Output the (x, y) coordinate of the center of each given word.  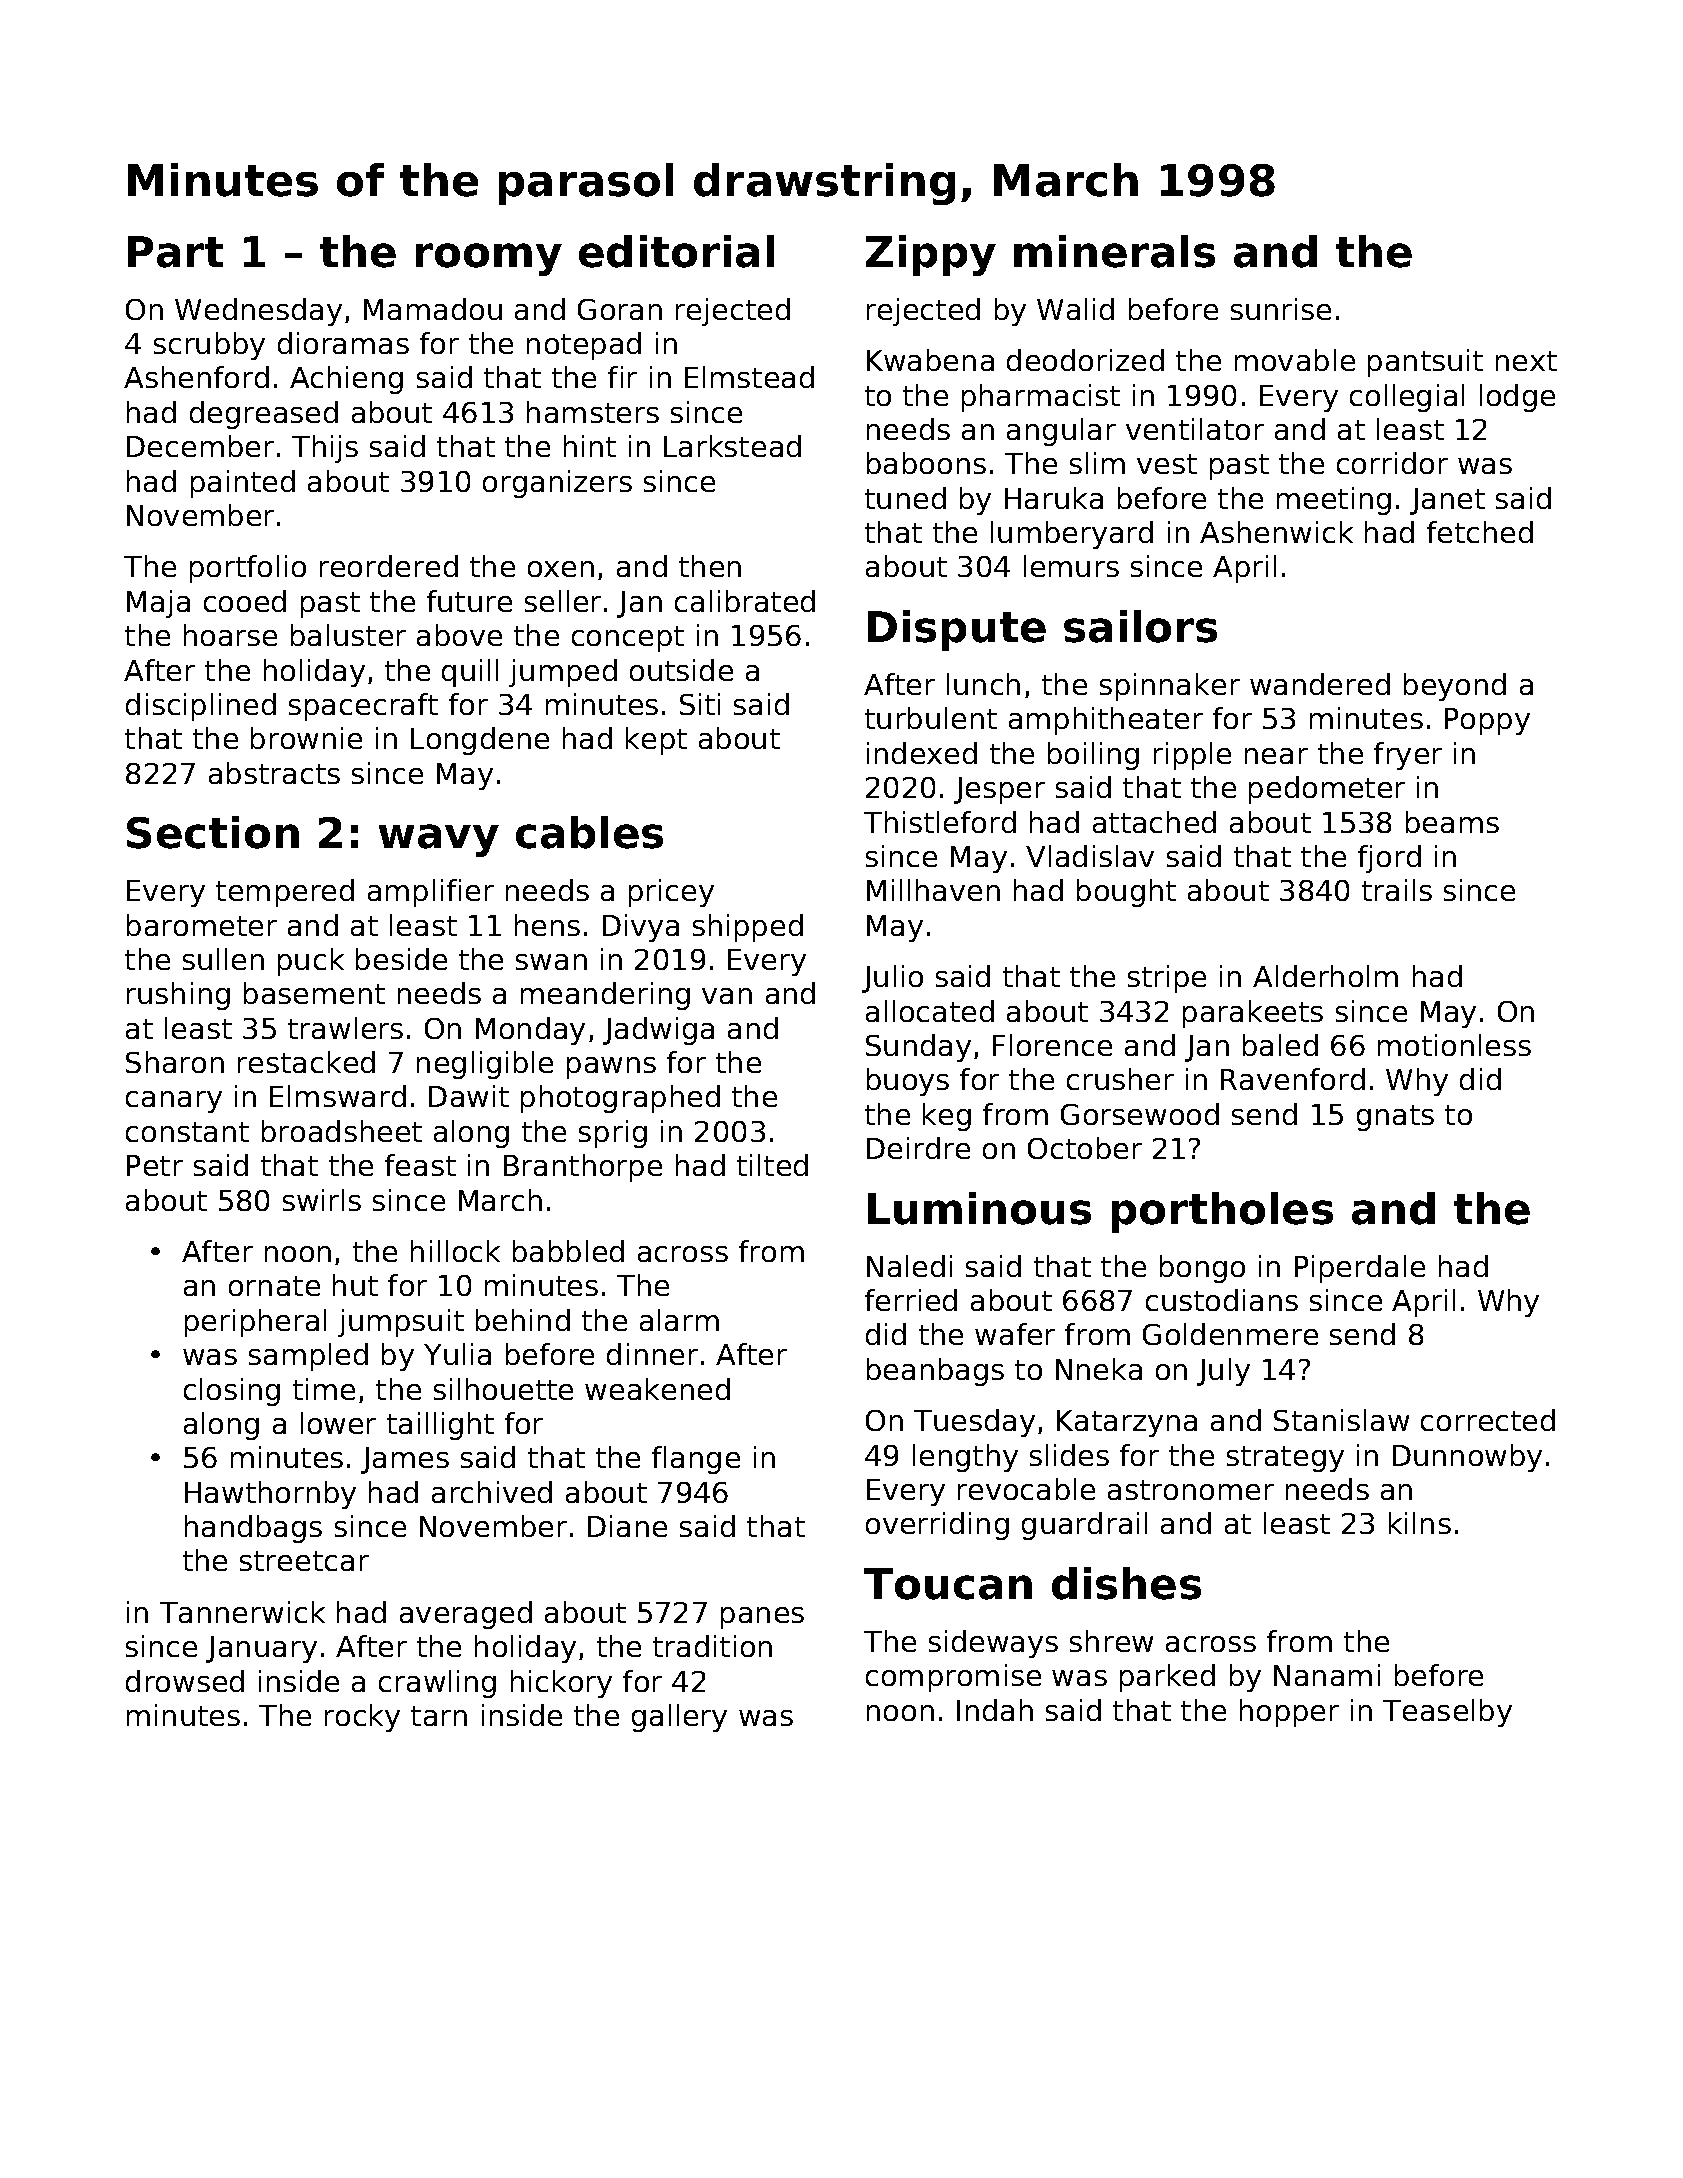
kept (656, 741)
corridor (1392, 463)
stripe (1167, 979)
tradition (712, 1646)
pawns (611, 1068)
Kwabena (930, 360)
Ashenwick (1276, 532)
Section (213, 832)
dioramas (343, 343)
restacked (306, 1062)
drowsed (185, 1681)
